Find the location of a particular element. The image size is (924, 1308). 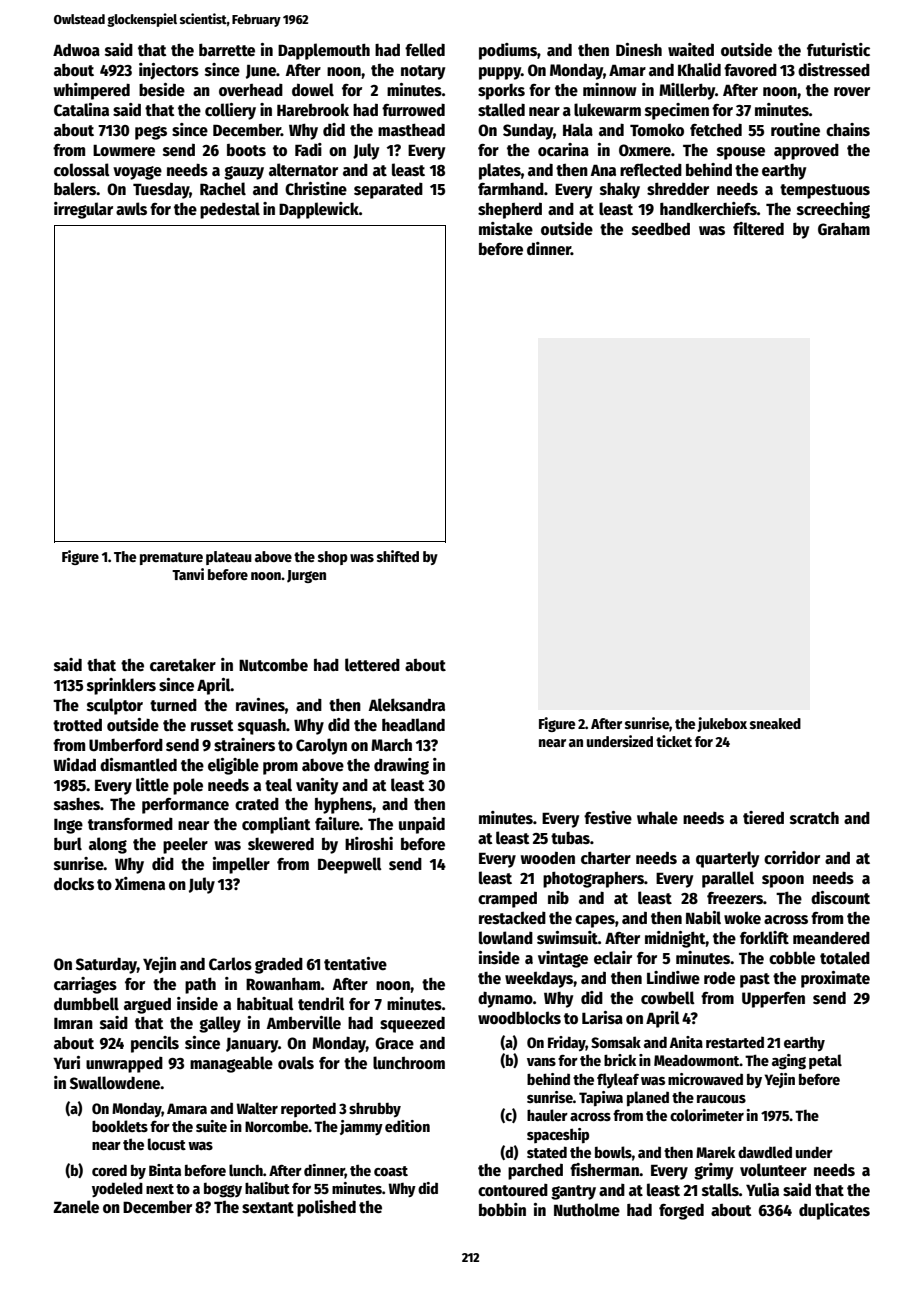

favored is located at coordinates (750, 70).
